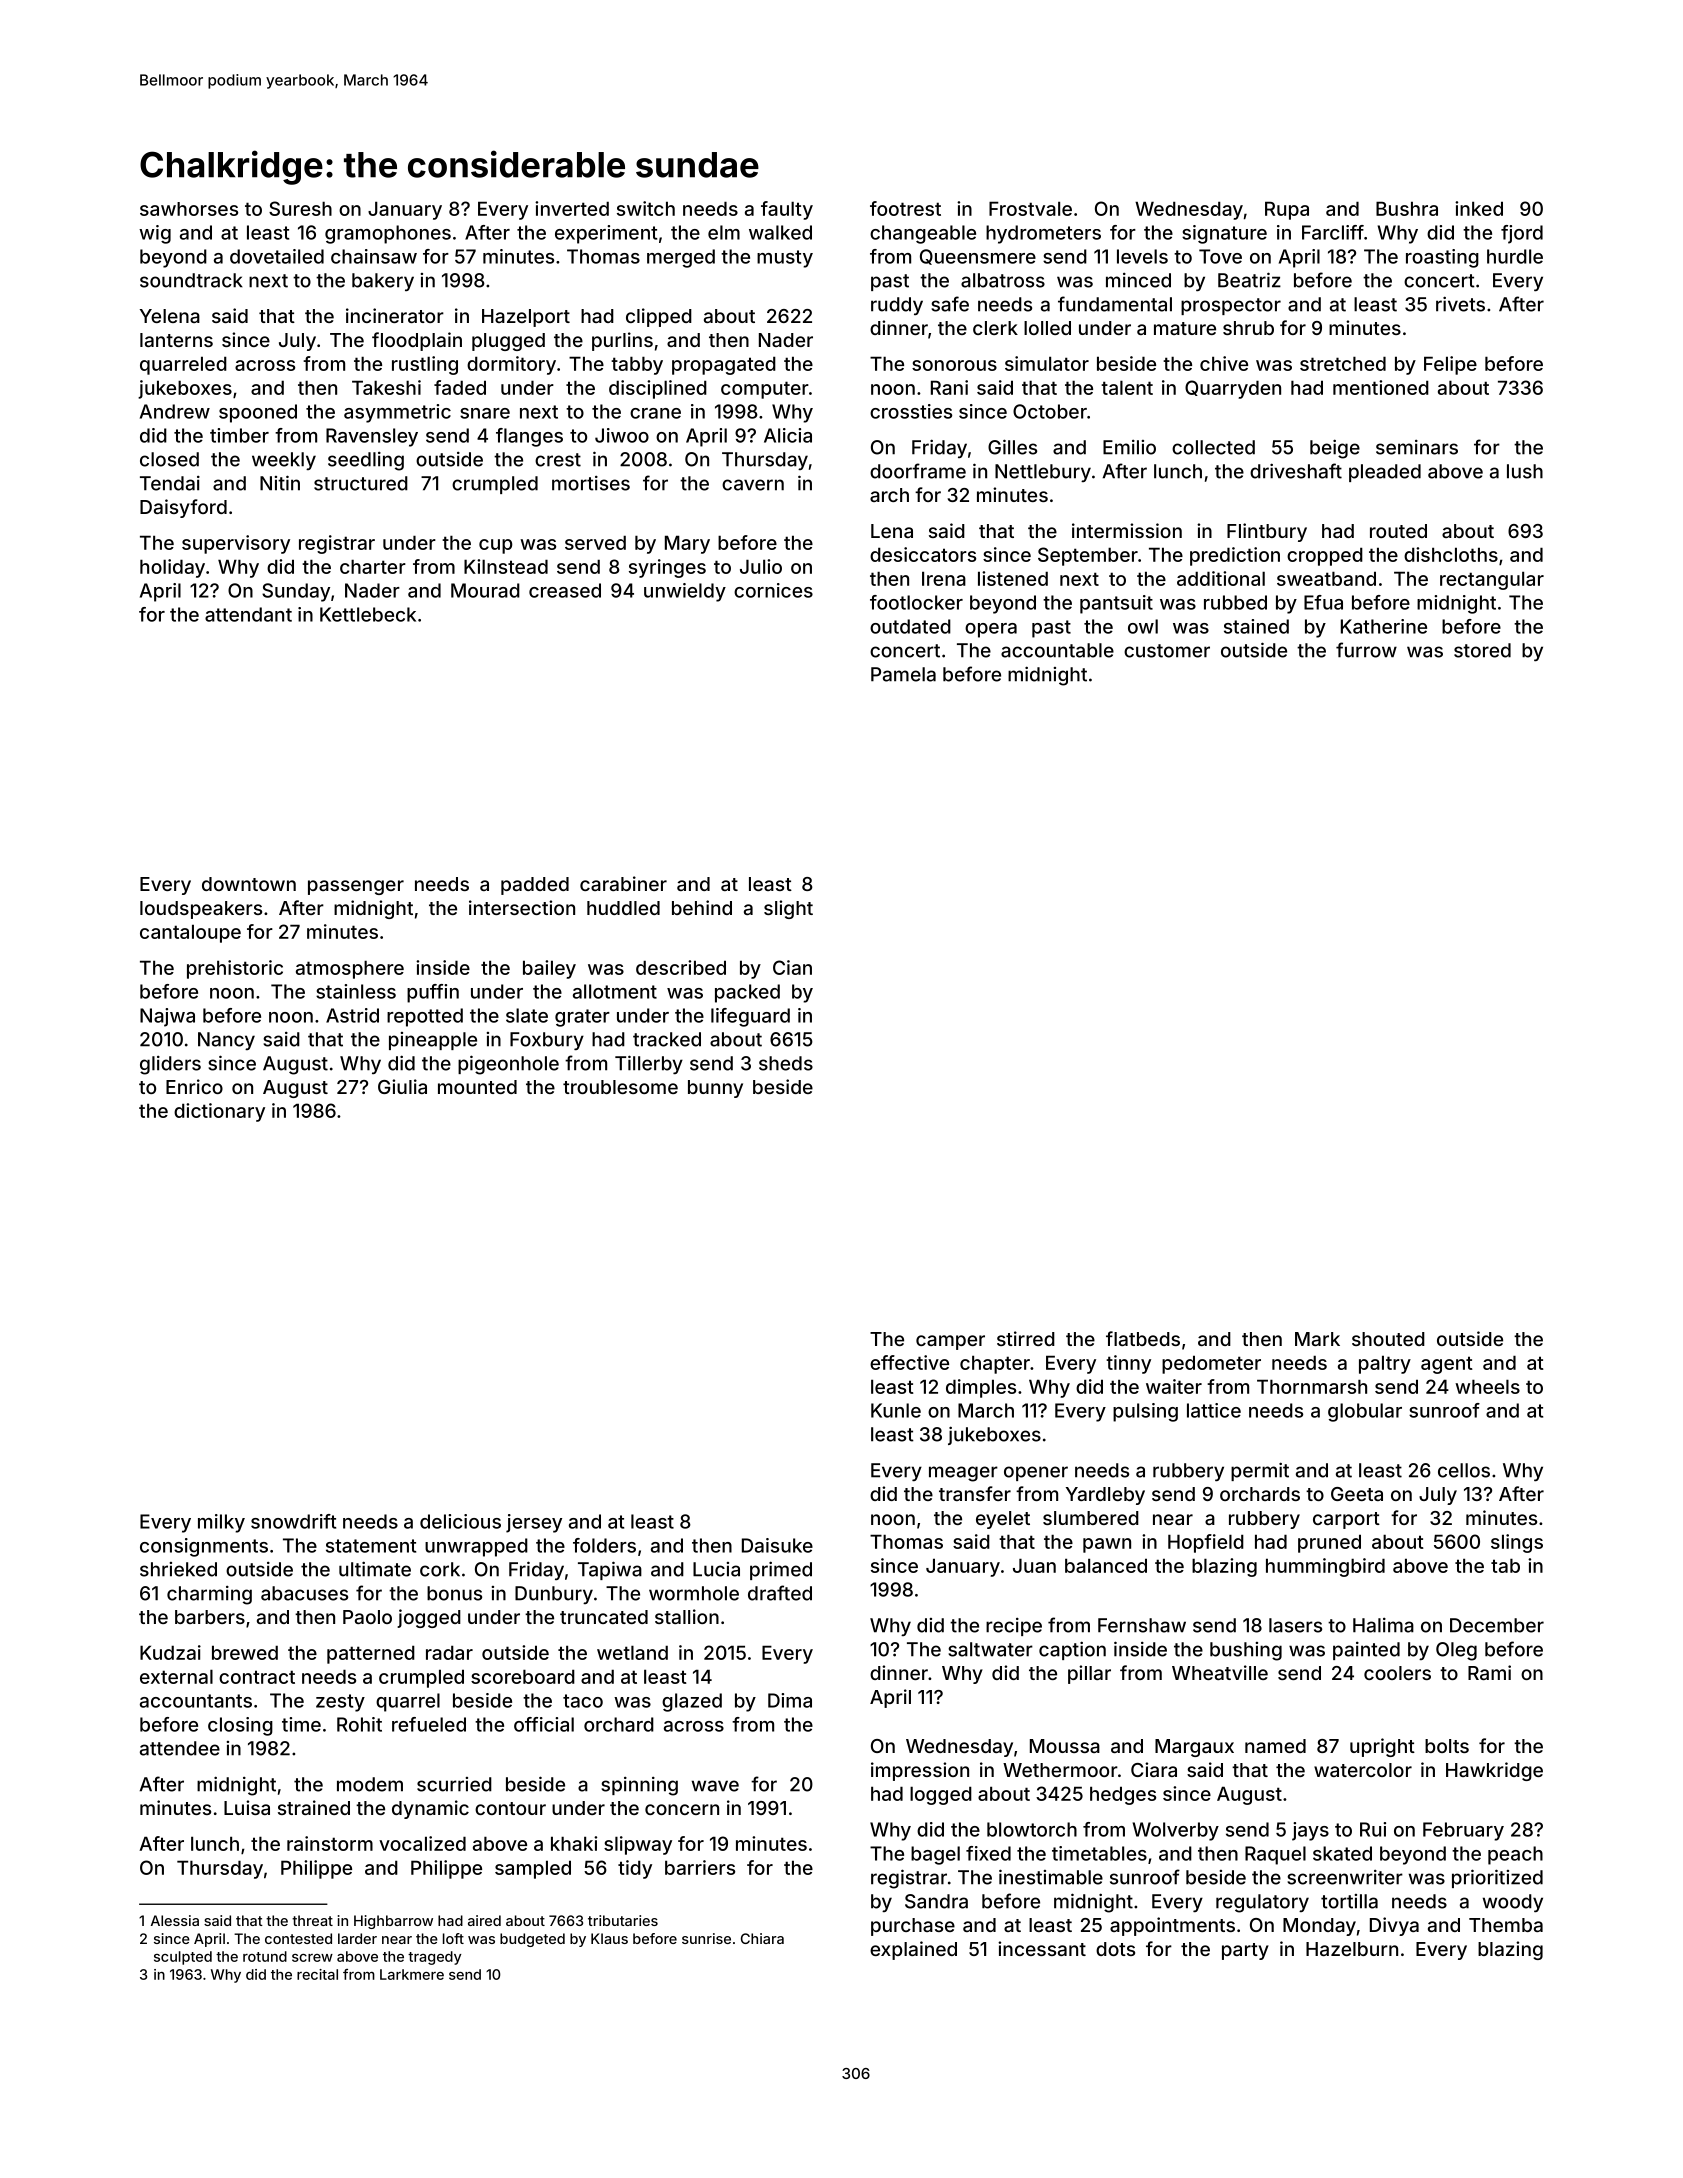 Image resolution: width=1683 pixels, height=2178 pixels. What do you see at coordinates (761, 566) in the screenshot?
I see `Julio` at bounding box center [761, 566].
